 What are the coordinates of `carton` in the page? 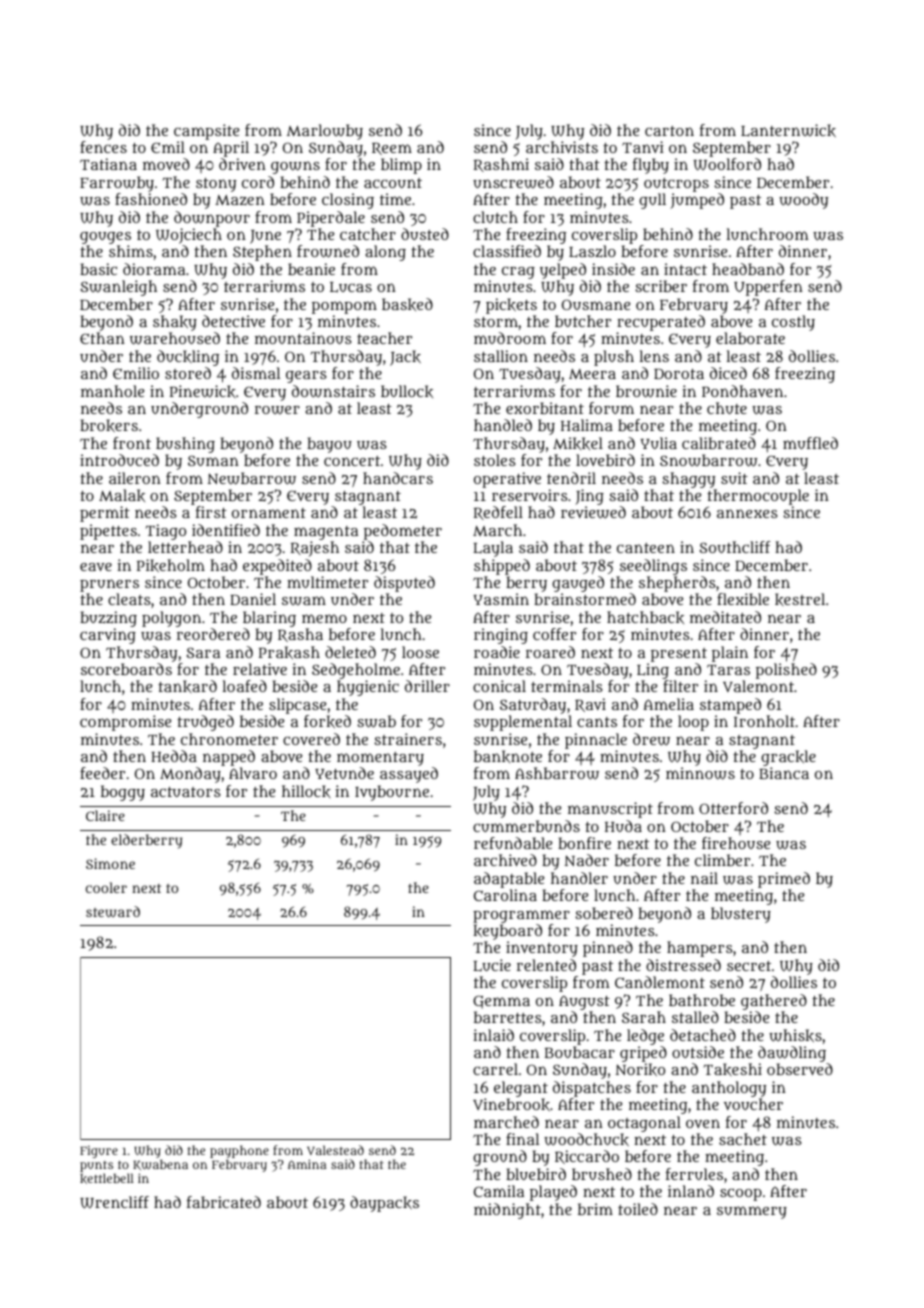 It's located at (669, 131).
